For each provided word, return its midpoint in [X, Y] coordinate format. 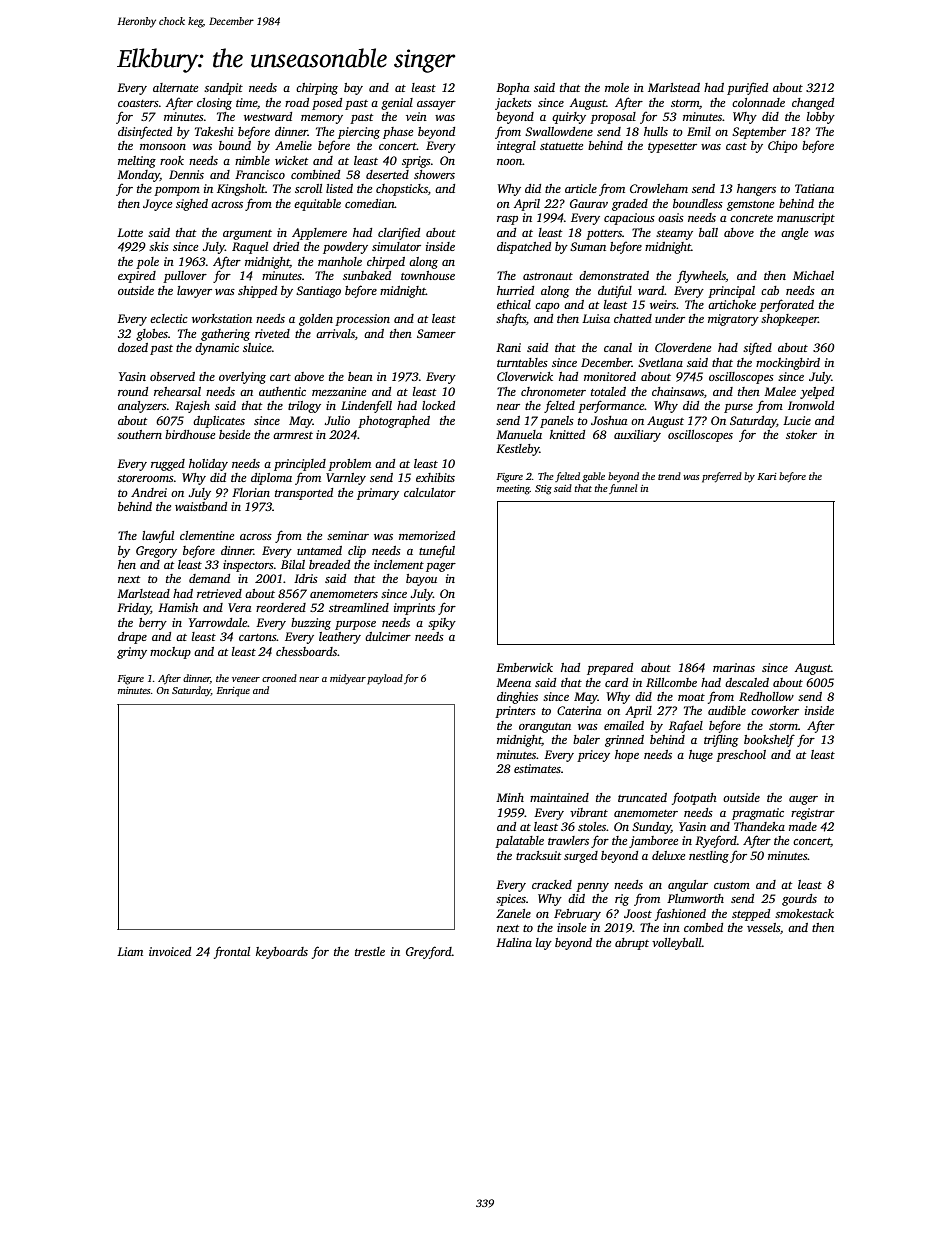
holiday [208, 465]
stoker [801, 434]
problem [349, 465]
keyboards [282, 953]
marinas [734, 667]
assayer [436, 105]
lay [544, 944]
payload [385, 679]
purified [747, 88]
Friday [134, 609]
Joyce [157, 205]
